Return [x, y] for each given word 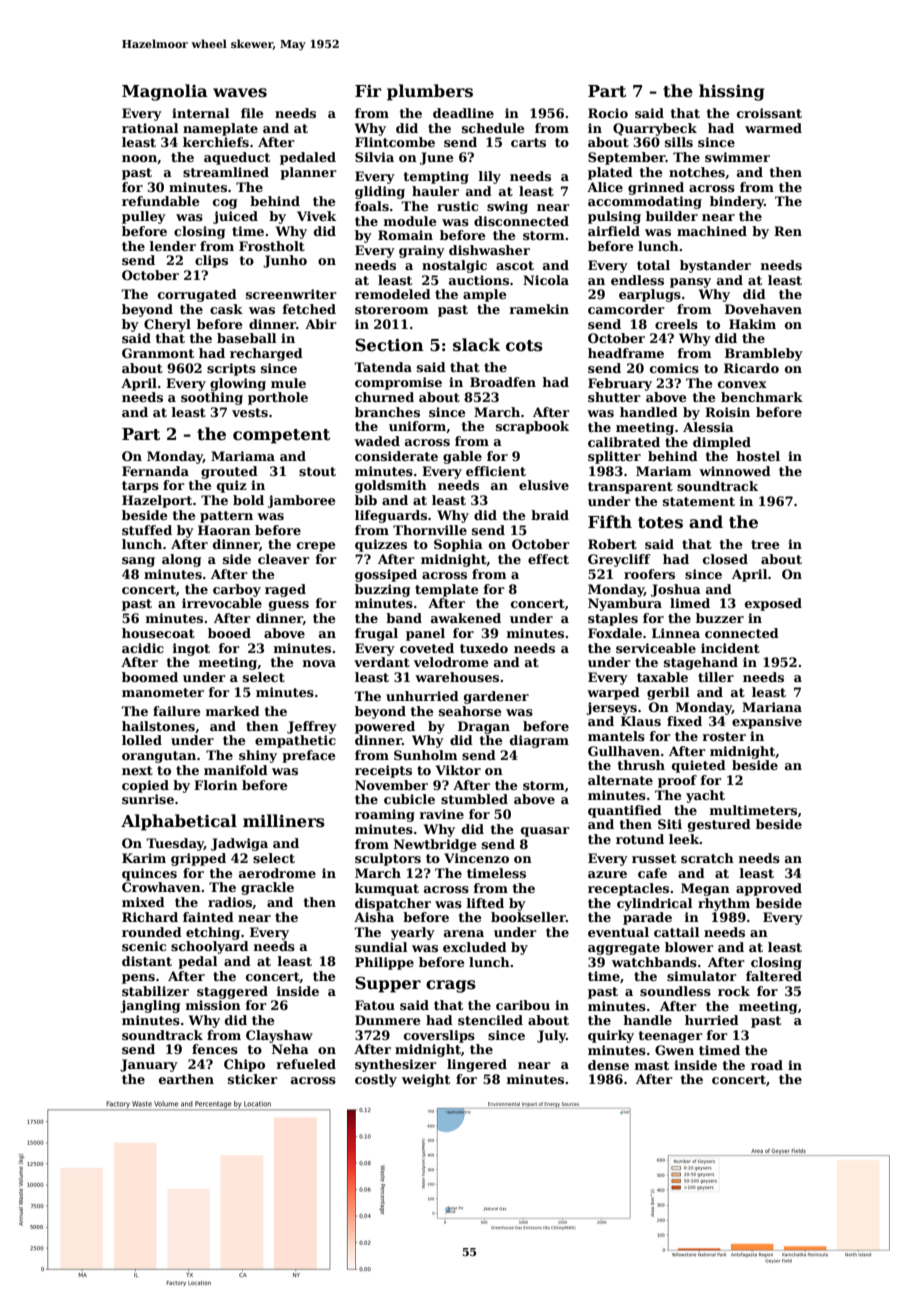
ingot [191, 649]
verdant [382, 662]
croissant [769, 113]
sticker [253, 1079]
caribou [523, 1005]
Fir [368, 90]
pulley [144, 217]
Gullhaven [624, 751]
